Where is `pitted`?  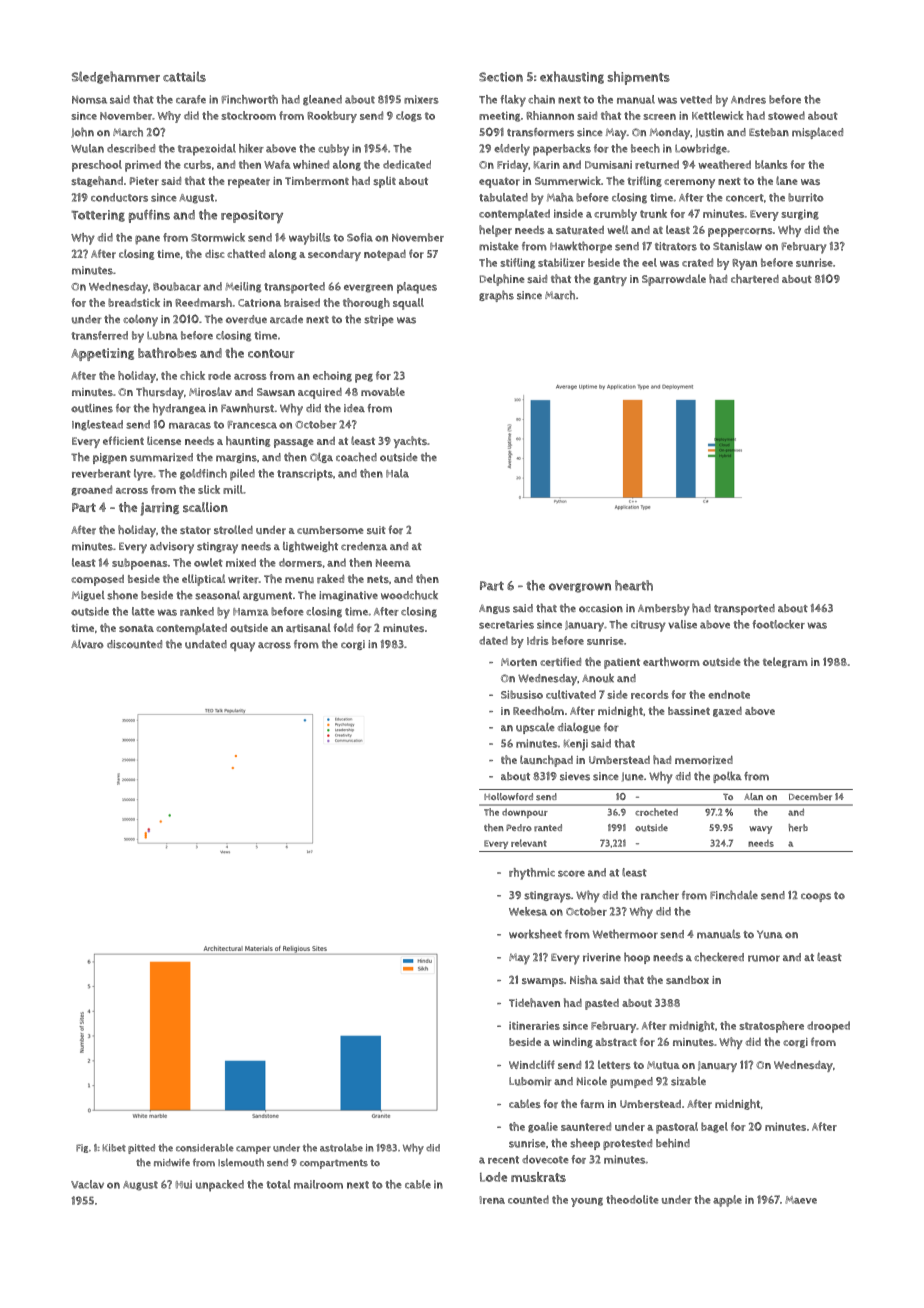
pitted is located at coordinates (141, 1149).
